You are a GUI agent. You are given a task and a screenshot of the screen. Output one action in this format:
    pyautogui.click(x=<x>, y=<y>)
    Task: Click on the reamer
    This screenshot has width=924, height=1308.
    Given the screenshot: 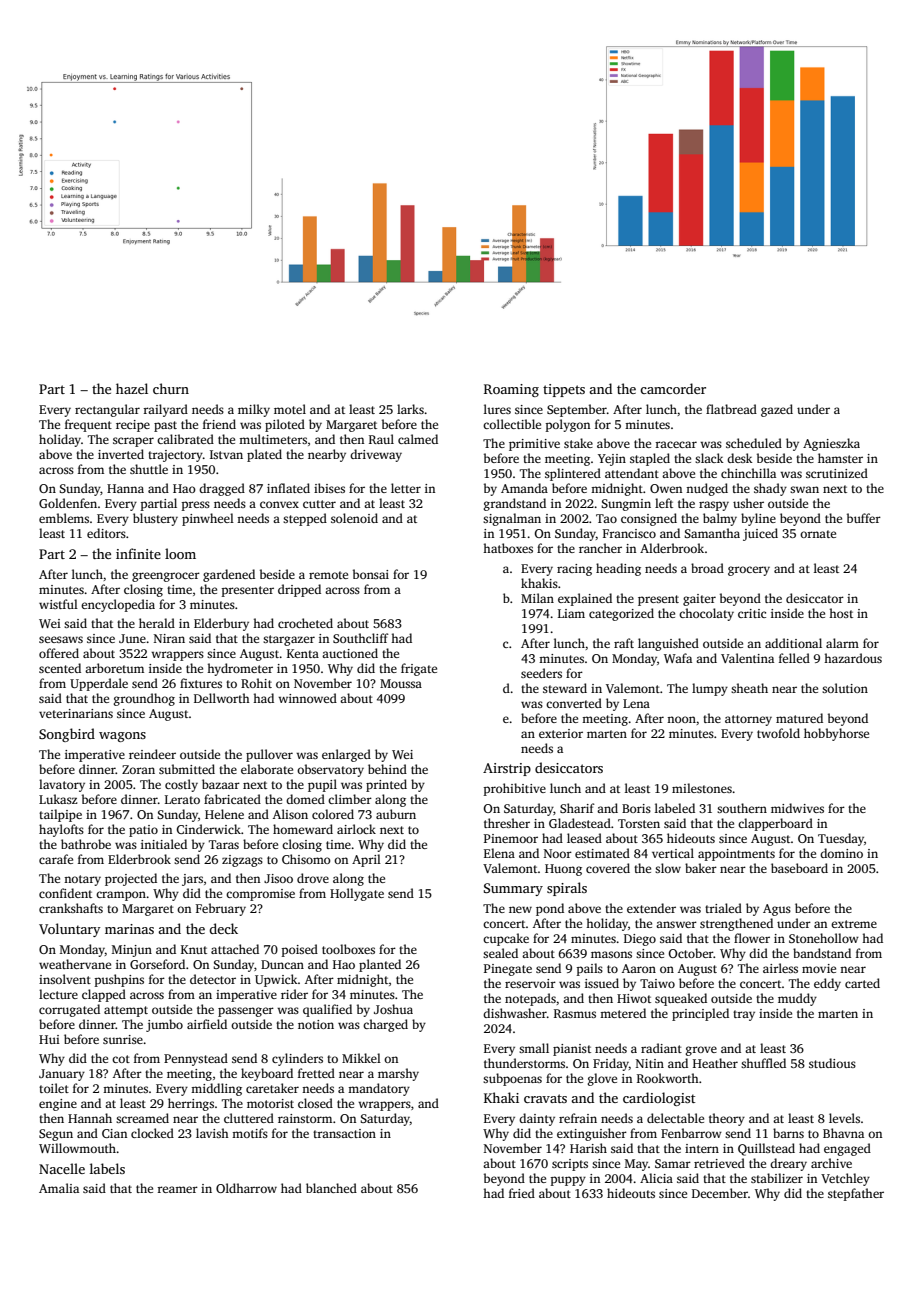 What is the action you would take?
    pyautogui.click(x=177, y=1189)
